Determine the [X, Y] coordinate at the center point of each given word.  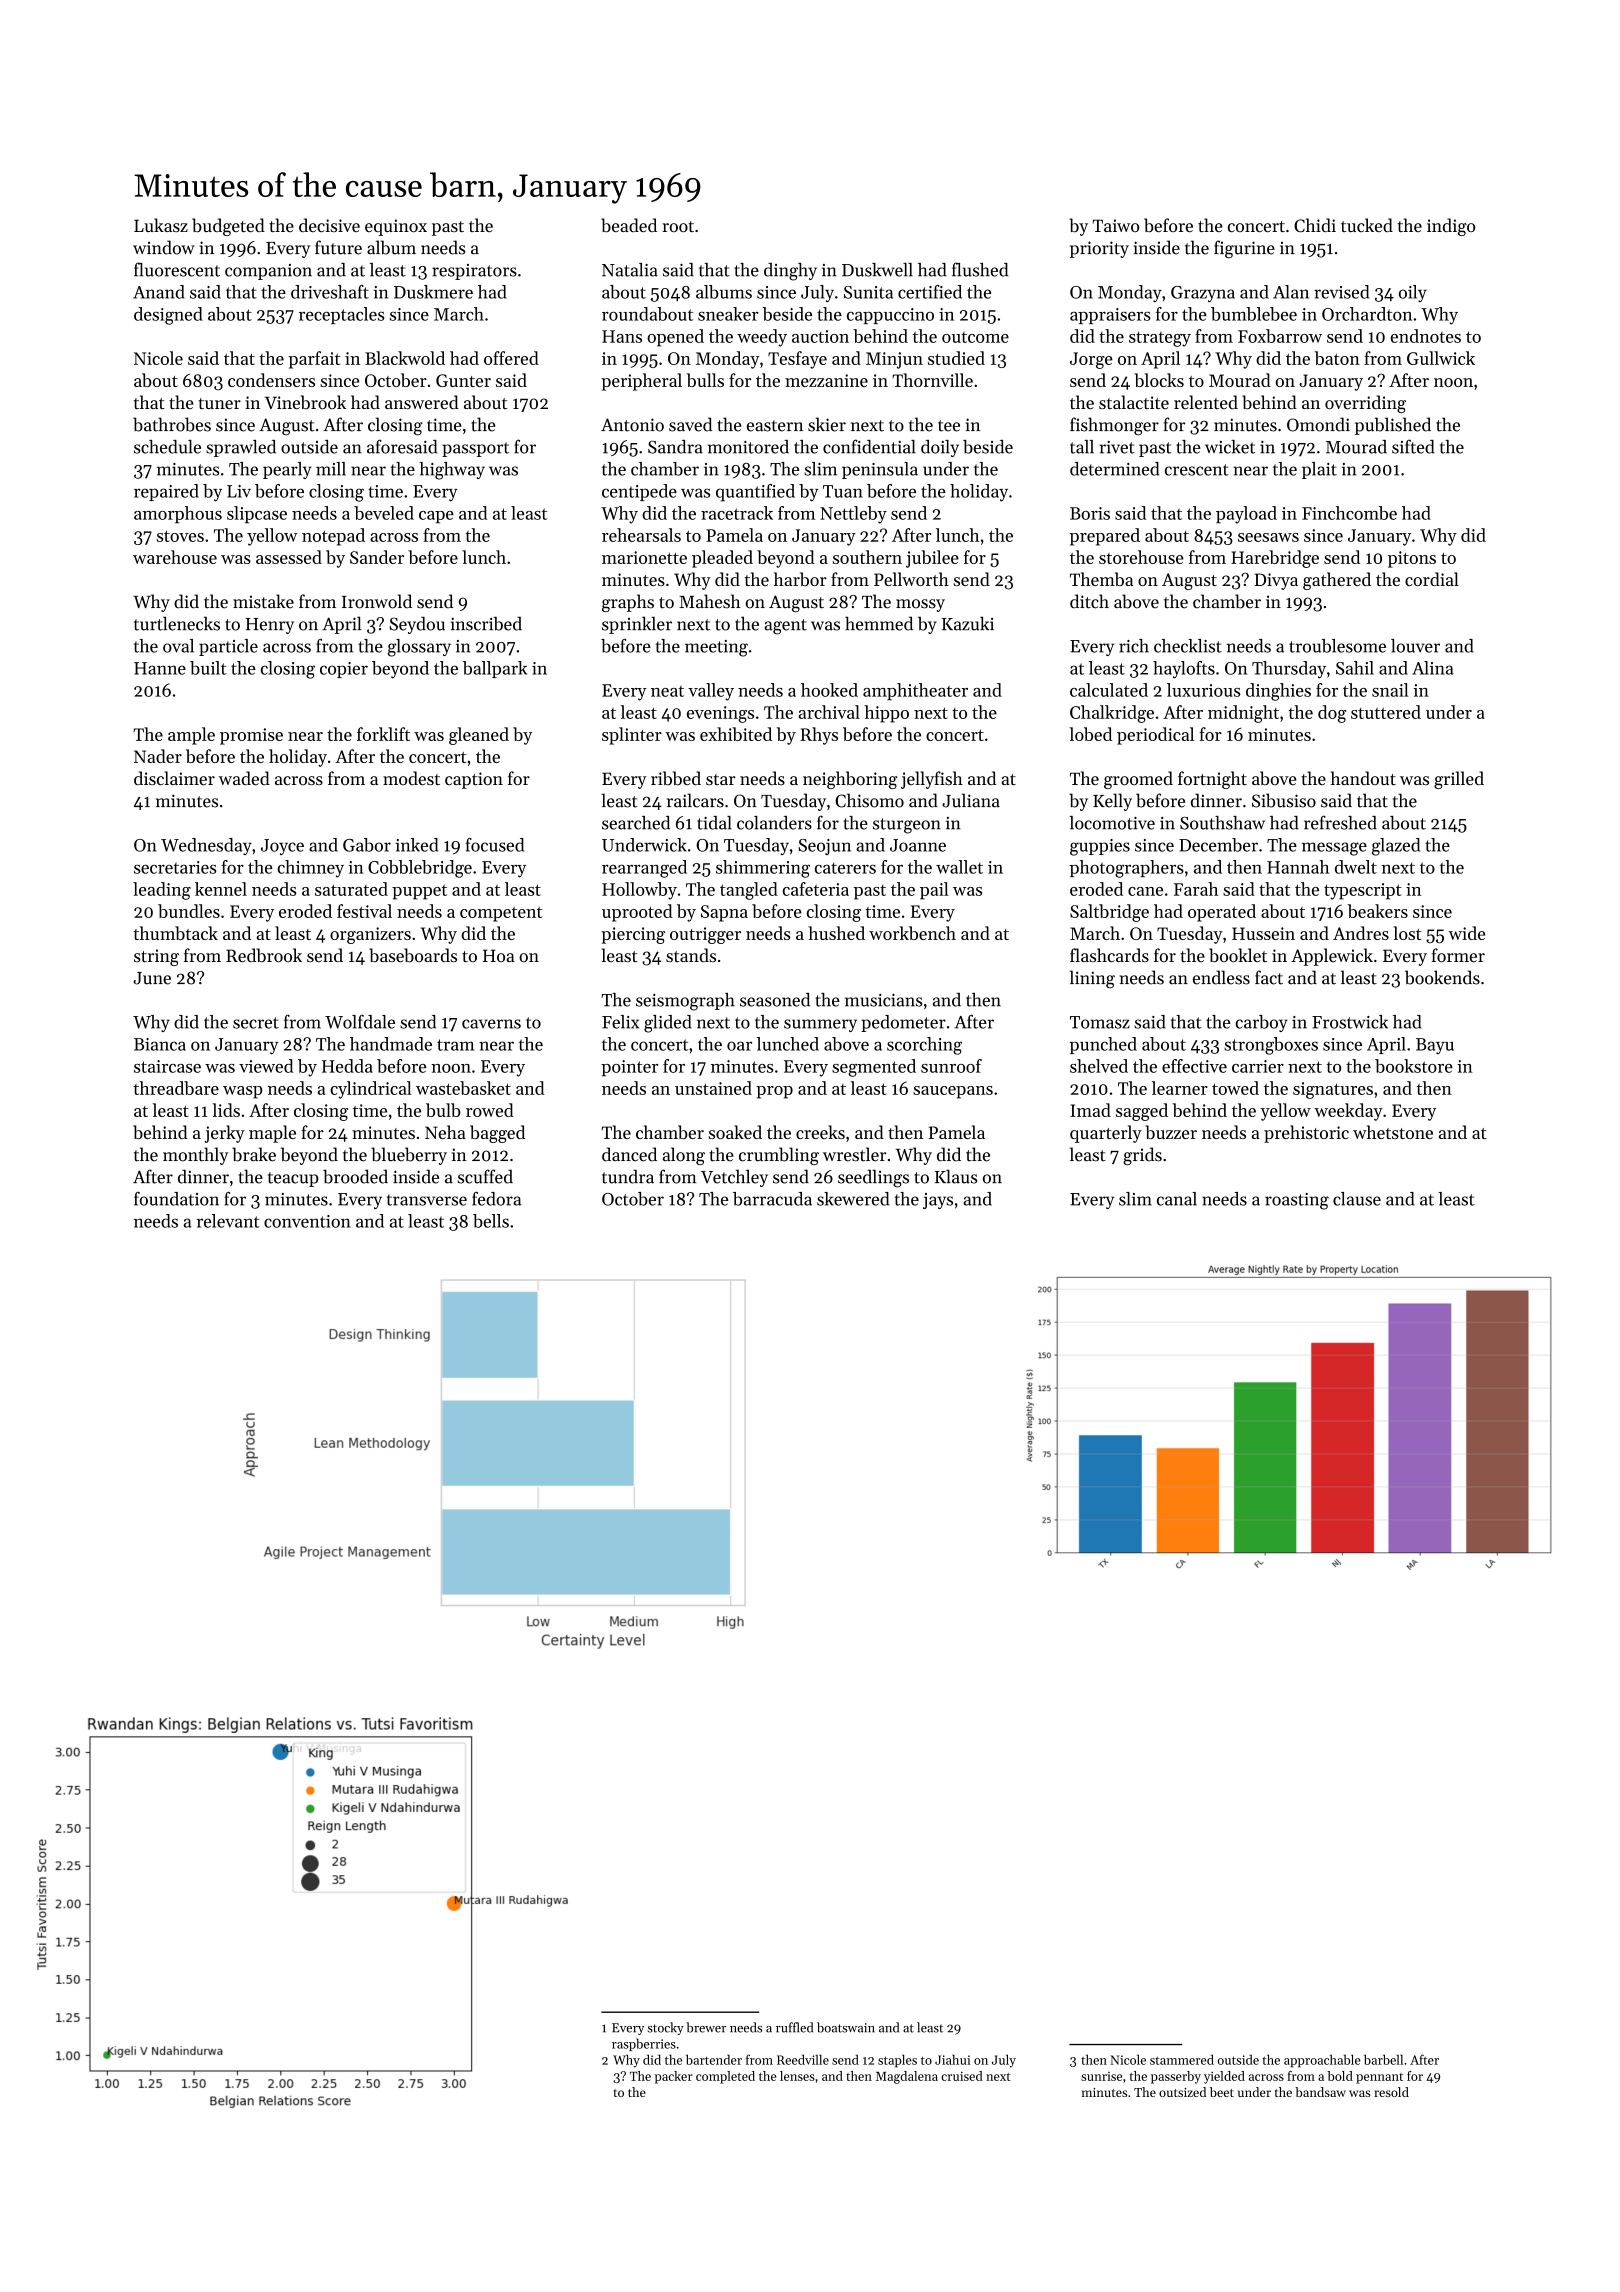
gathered [1337, 581]
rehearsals [641, 535]
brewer [706, 2027]
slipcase [257, 514]
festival [364, 911]
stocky [666, 2028]
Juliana [971, 800]
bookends [1442, 977]
